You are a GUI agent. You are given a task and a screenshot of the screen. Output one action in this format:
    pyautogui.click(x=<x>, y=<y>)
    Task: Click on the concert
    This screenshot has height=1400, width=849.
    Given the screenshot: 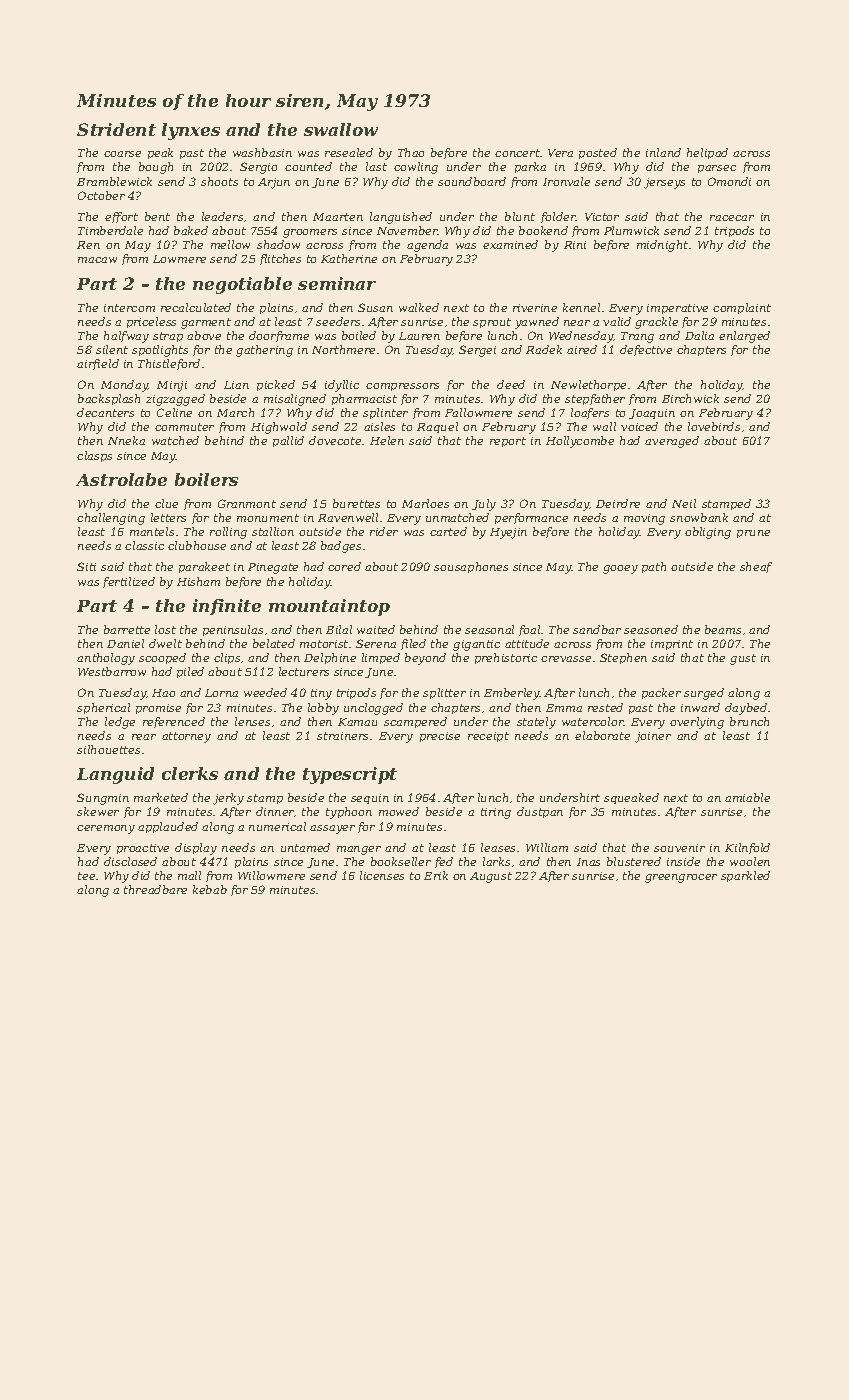 What is the action you would take?
    pyautogui.click(x=517, y=153)
